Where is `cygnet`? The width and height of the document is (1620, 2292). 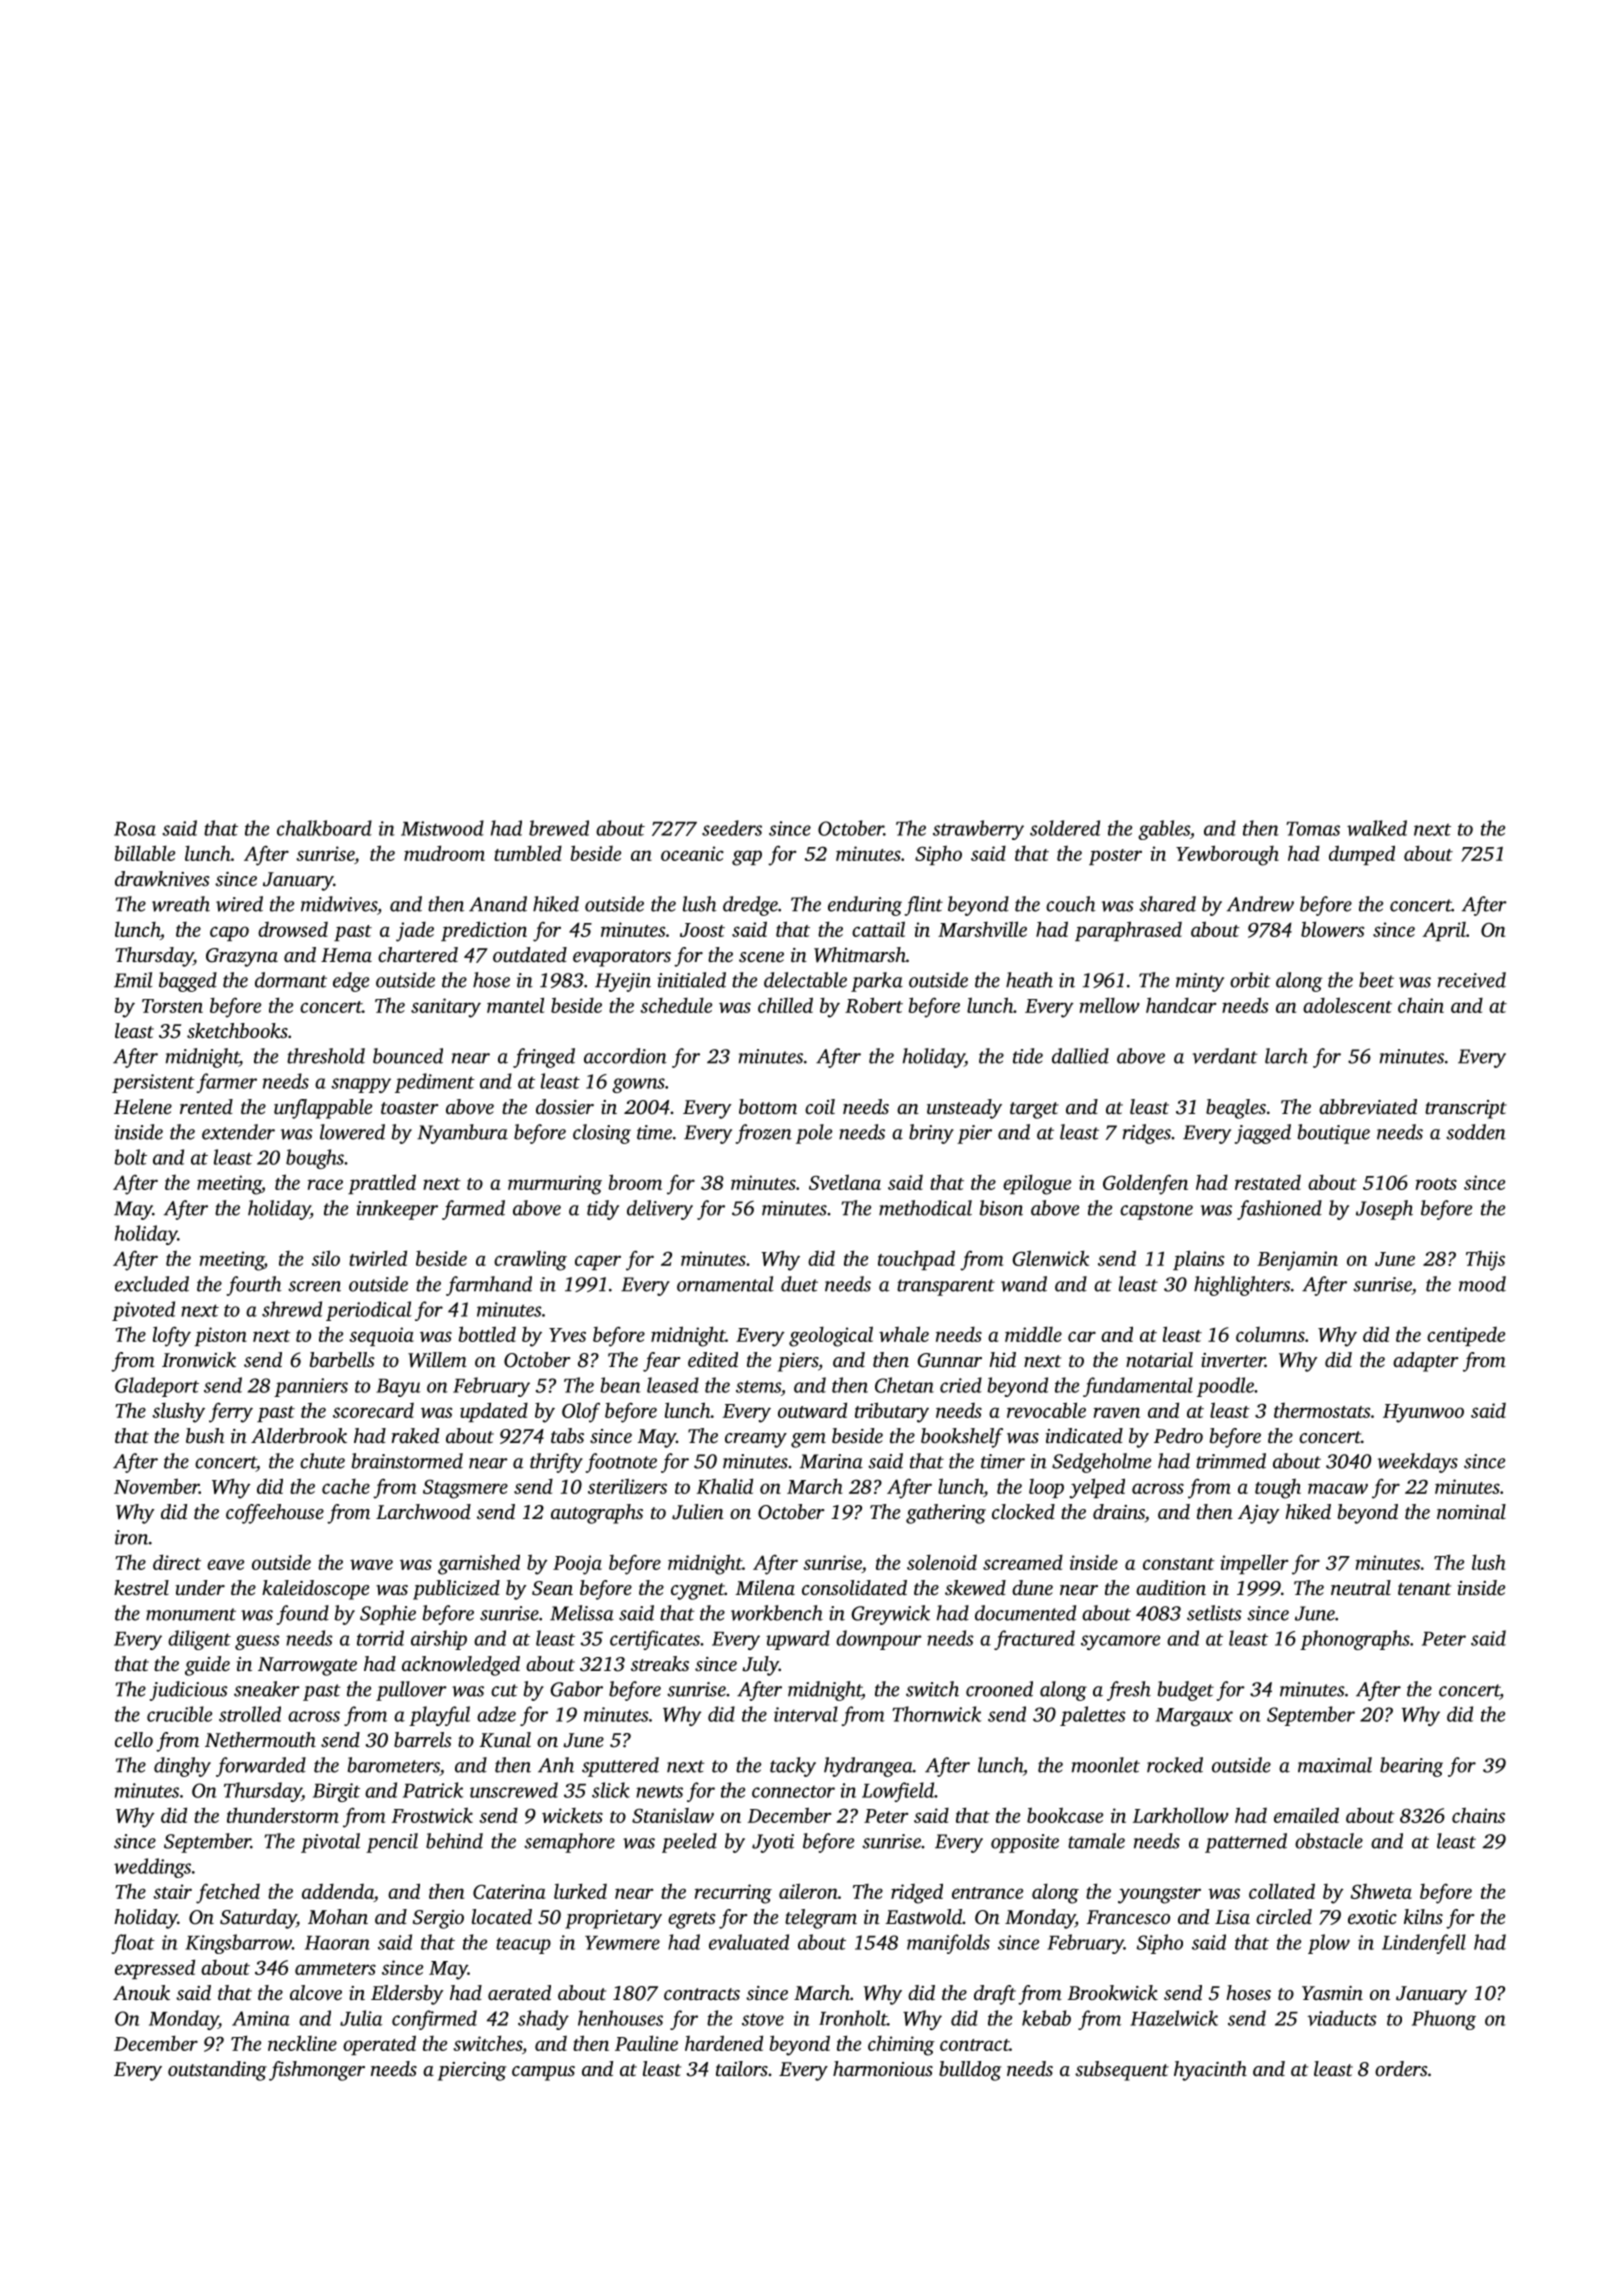 cygnet is located at coordinates (698, 1591).
